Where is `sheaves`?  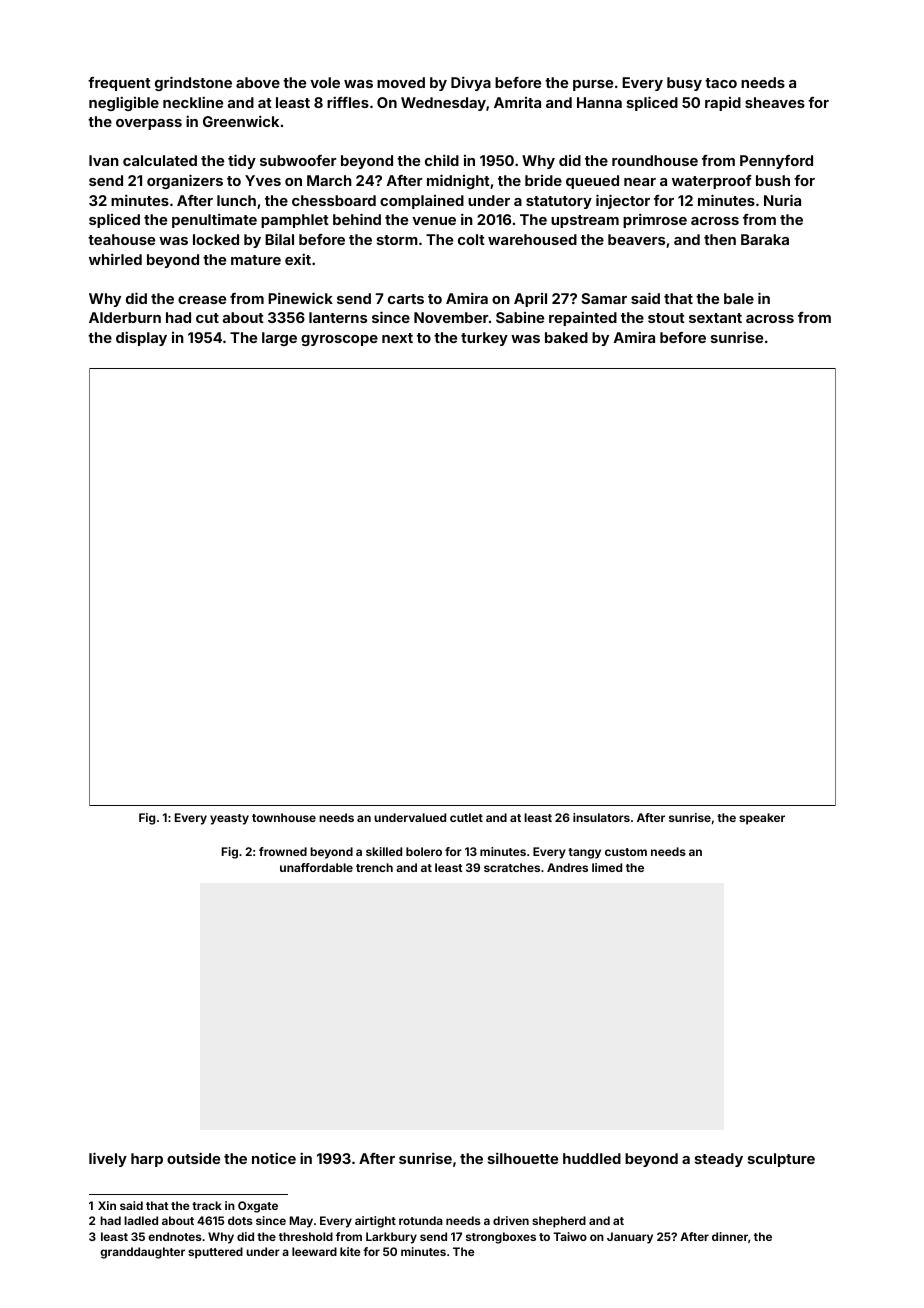 sheaves is located at coordinates (775, 102).
